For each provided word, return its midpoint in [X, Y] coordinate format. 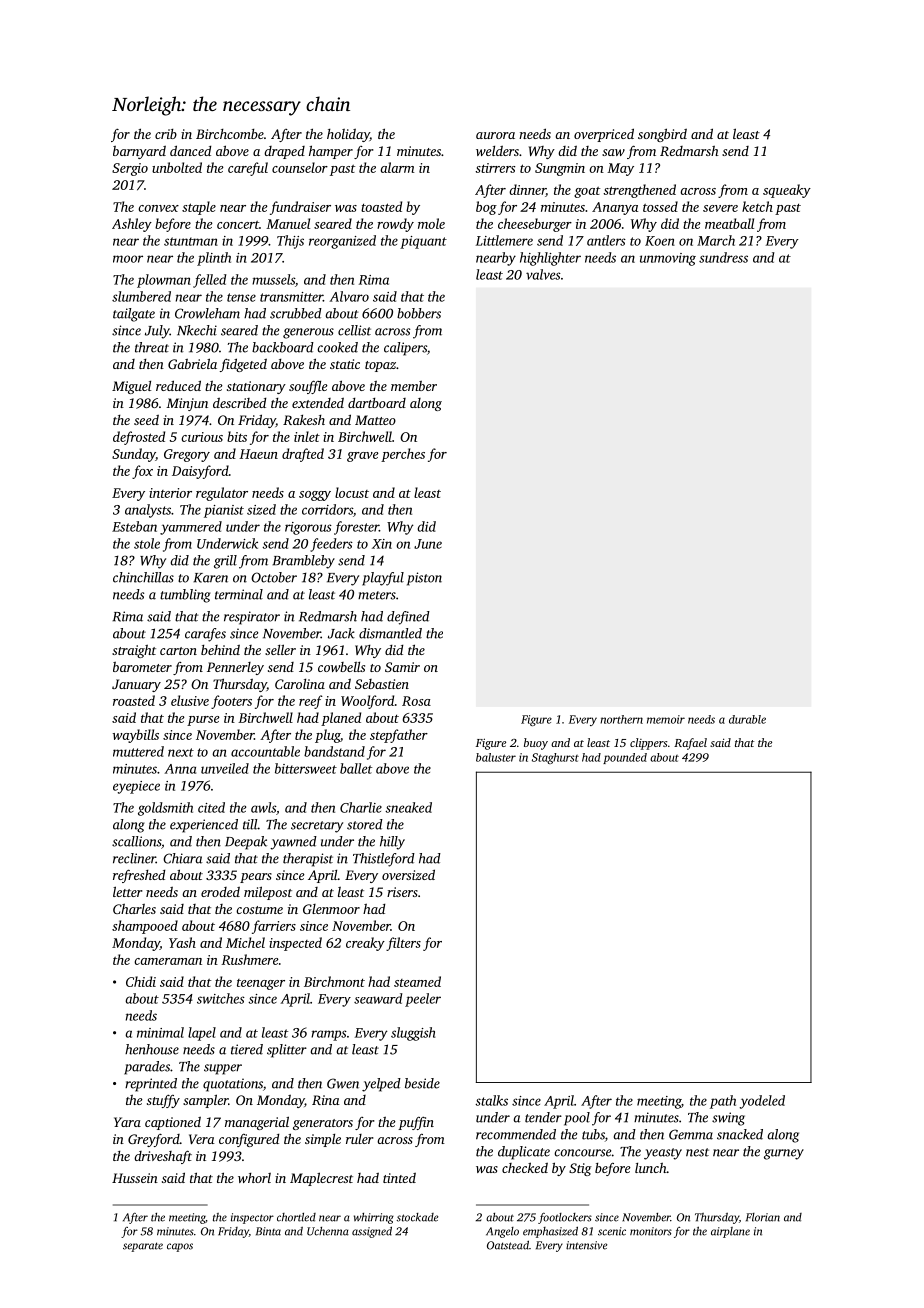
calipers [405, 349]
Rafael [690, 744]
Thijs [290, 242]
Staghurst [555, 758]
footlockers [565, 1218]
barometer [142, 667]
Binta [268, 1231]
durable [747, 719]
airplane [730, 1232]
